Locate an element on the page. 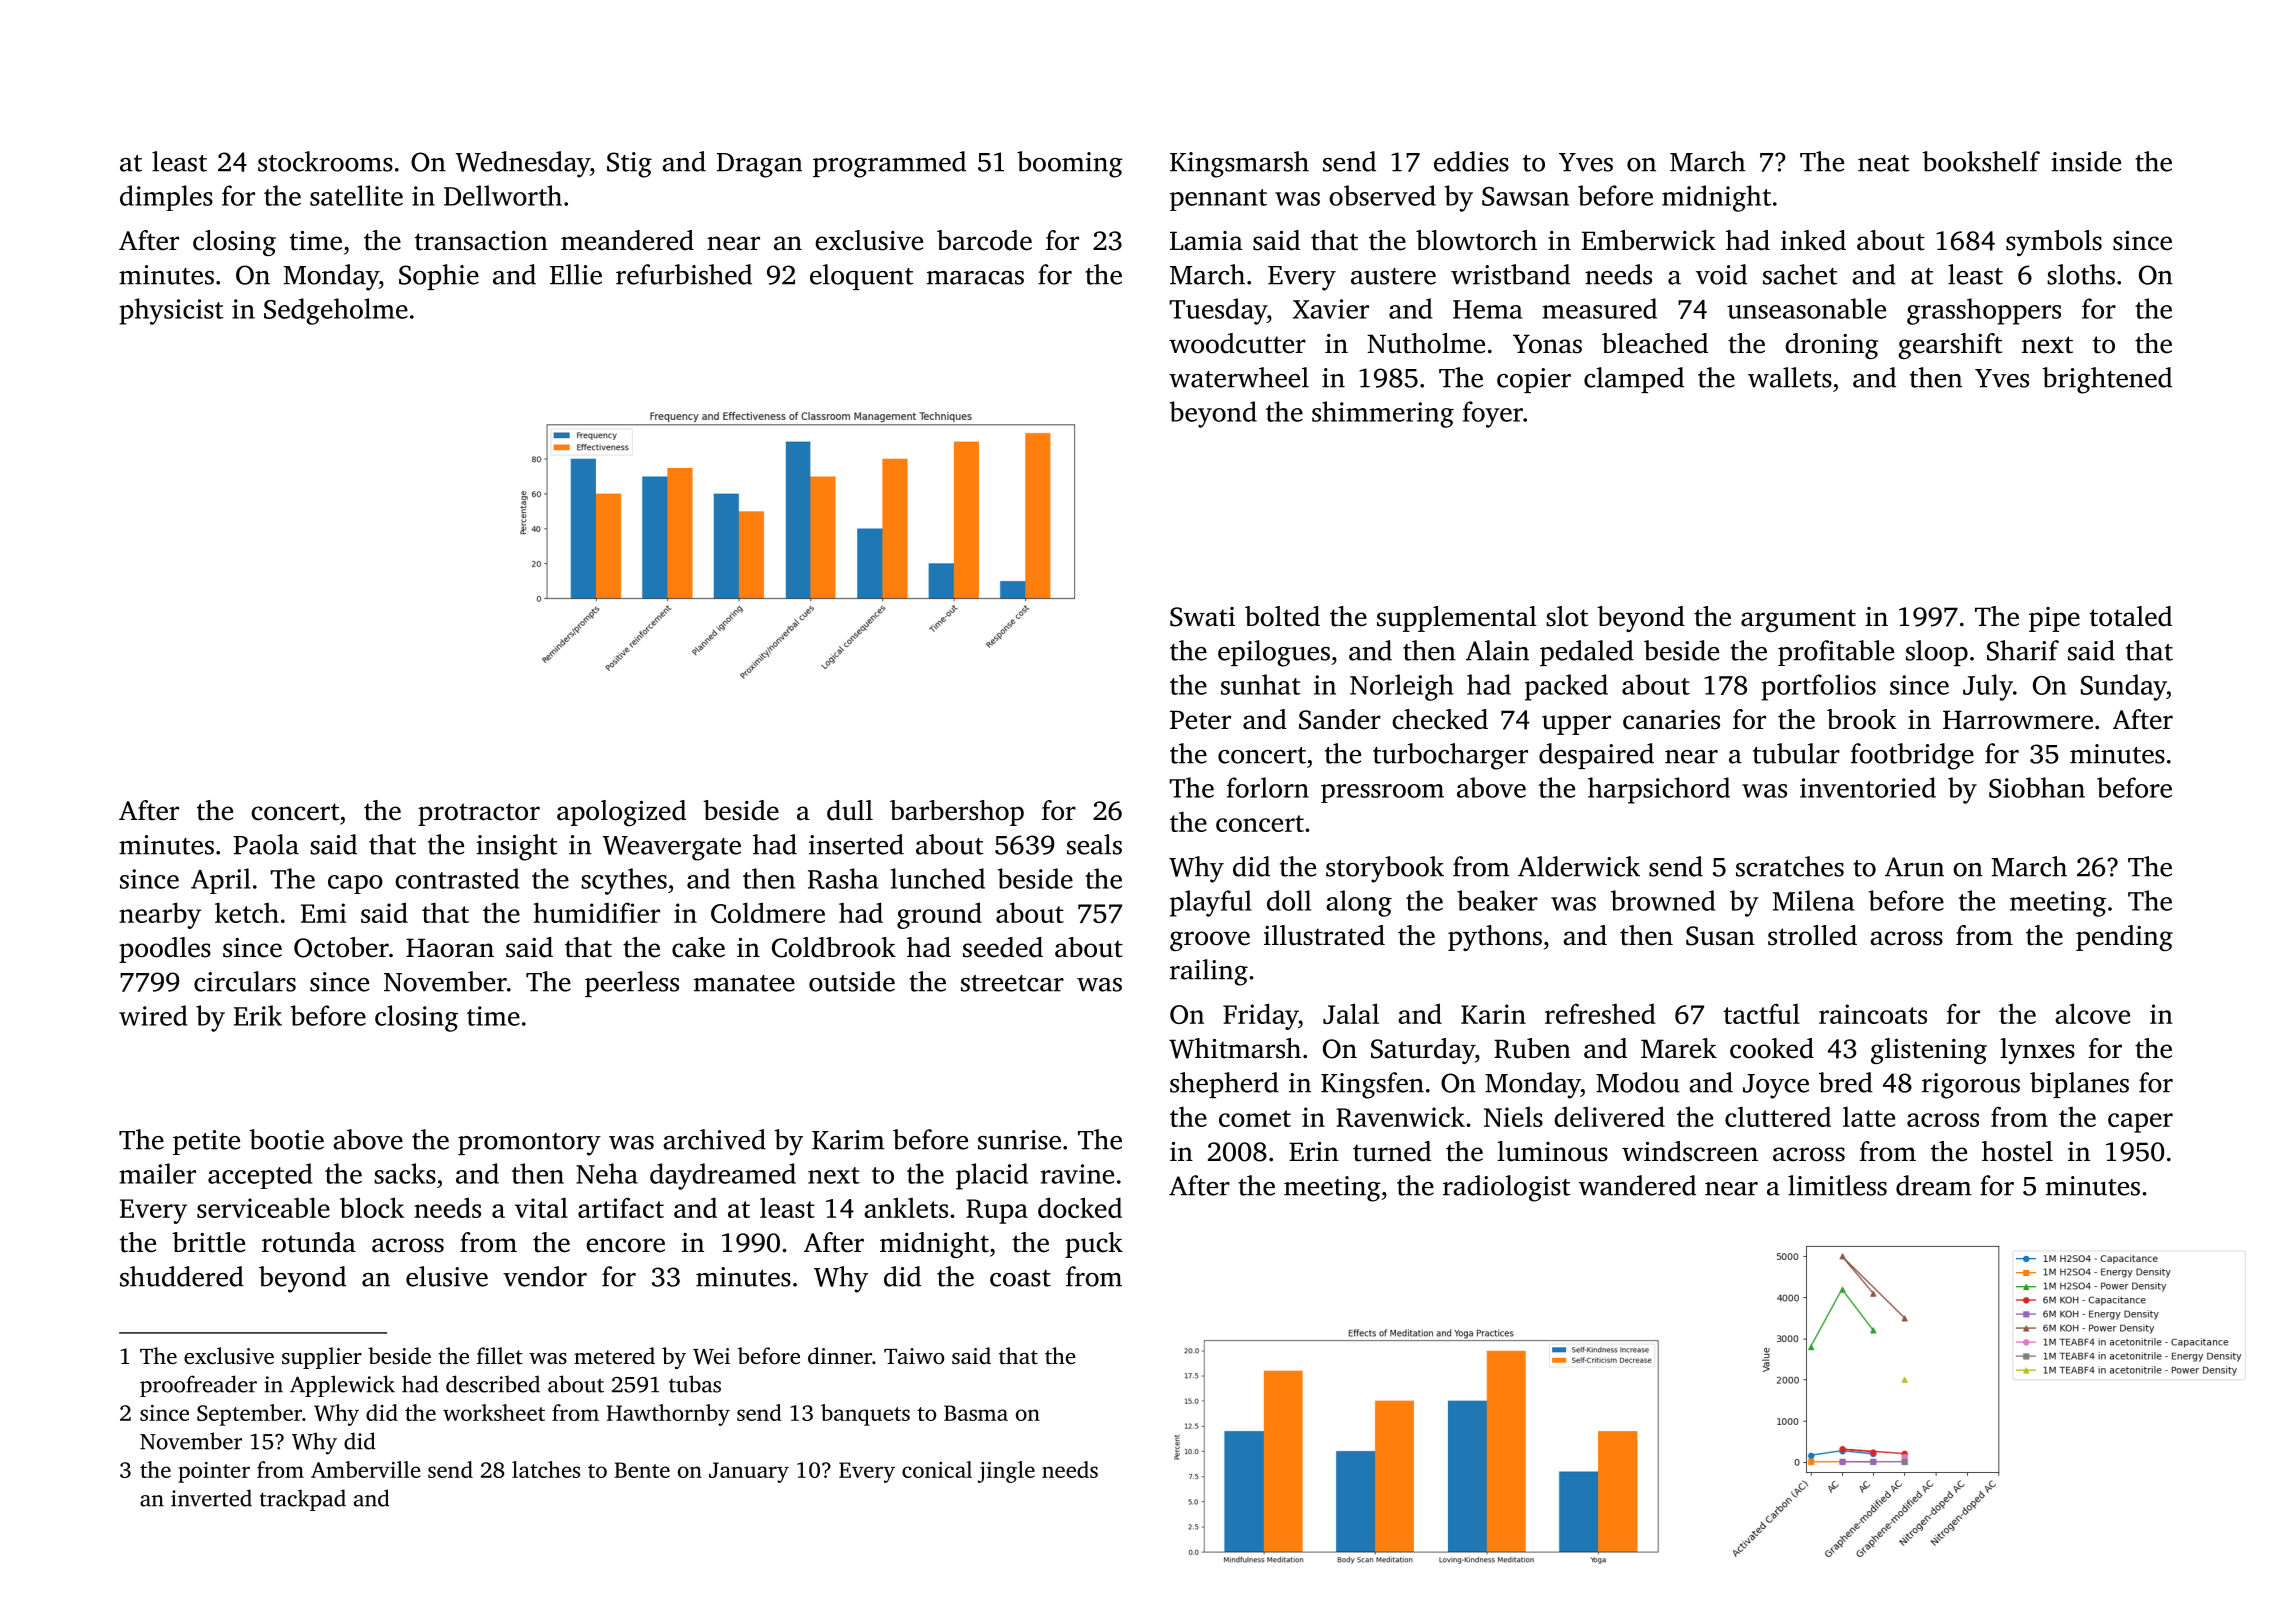  Basma is located at coordinates (976, 1413).
